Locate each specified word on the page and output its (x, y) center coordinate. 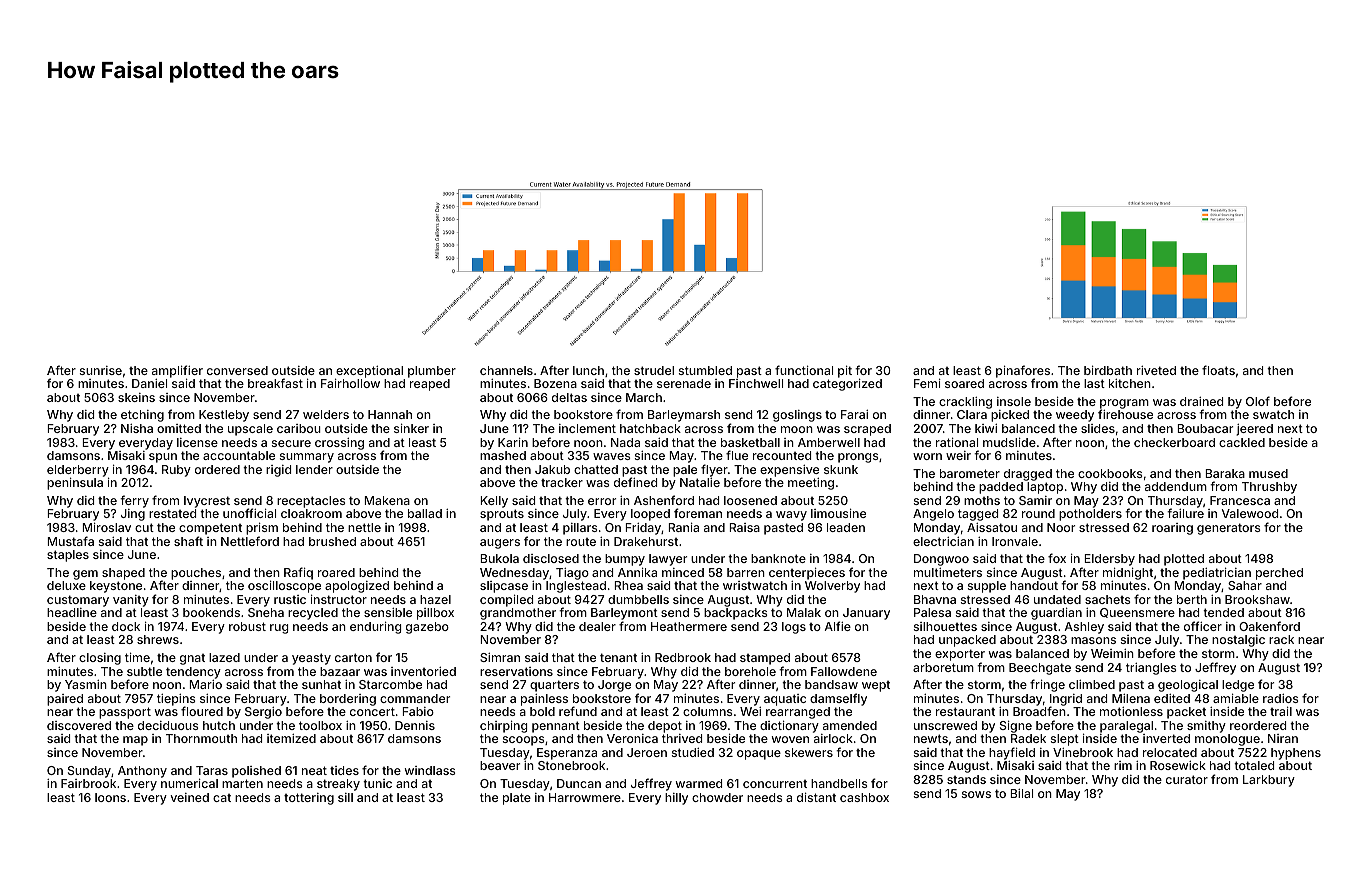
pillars (580, 529)
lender (314, 469)
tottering (309, 799)
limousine (838, 513)
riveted (1156, 370)
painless (544, 700)
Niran (1283, 738)
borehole (750, 671)
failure (1185, 513)
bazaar (340, 671)
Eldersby (1109, 560)
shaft (188, 541)
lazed (224, 657)
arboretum (943, 667)
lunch (588, 370)
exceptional (369, 372)
